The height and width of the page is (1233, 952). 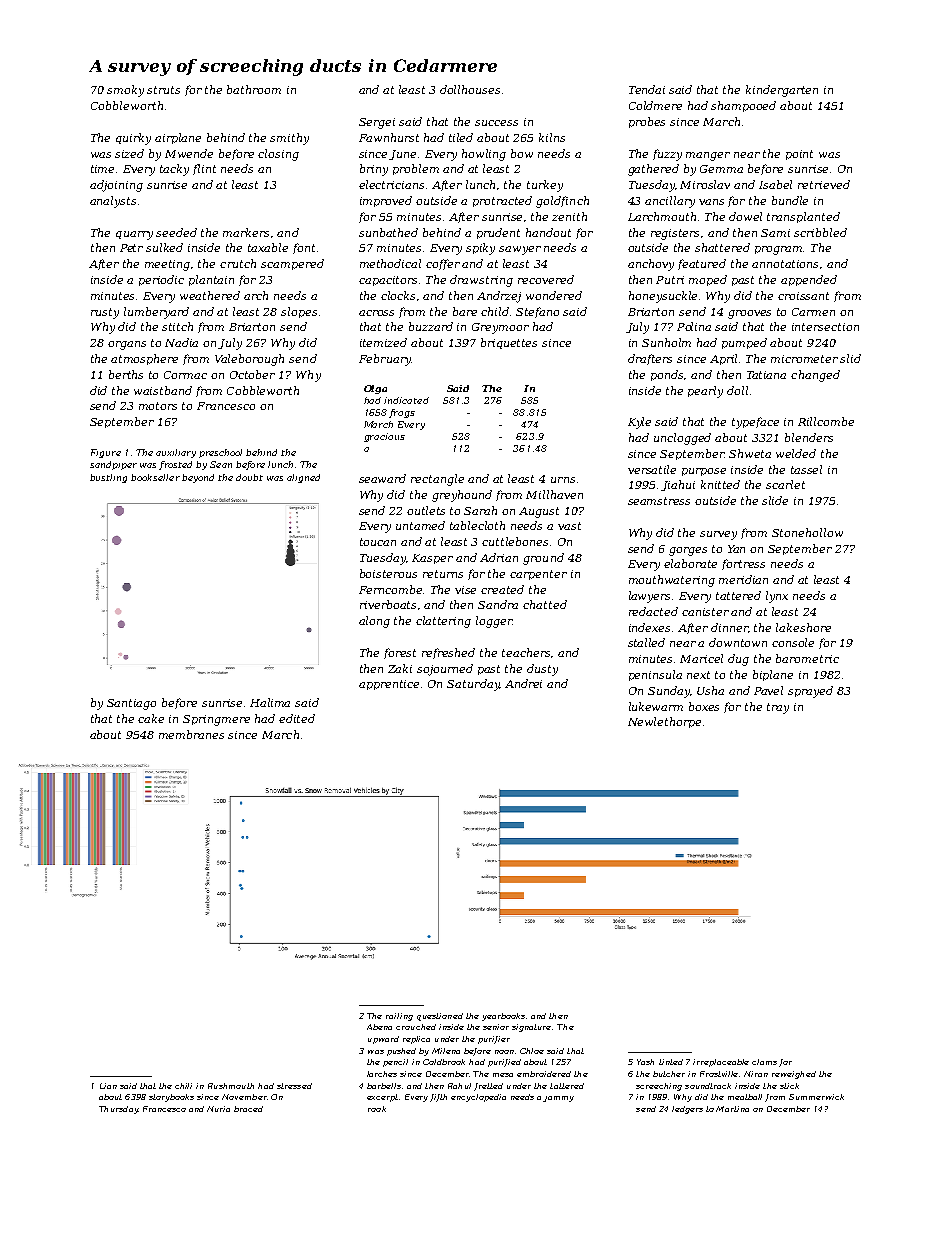 What do you see at coordinates (542, 670) in the page?
I see `dusty` at bounding box center [542, 670].
